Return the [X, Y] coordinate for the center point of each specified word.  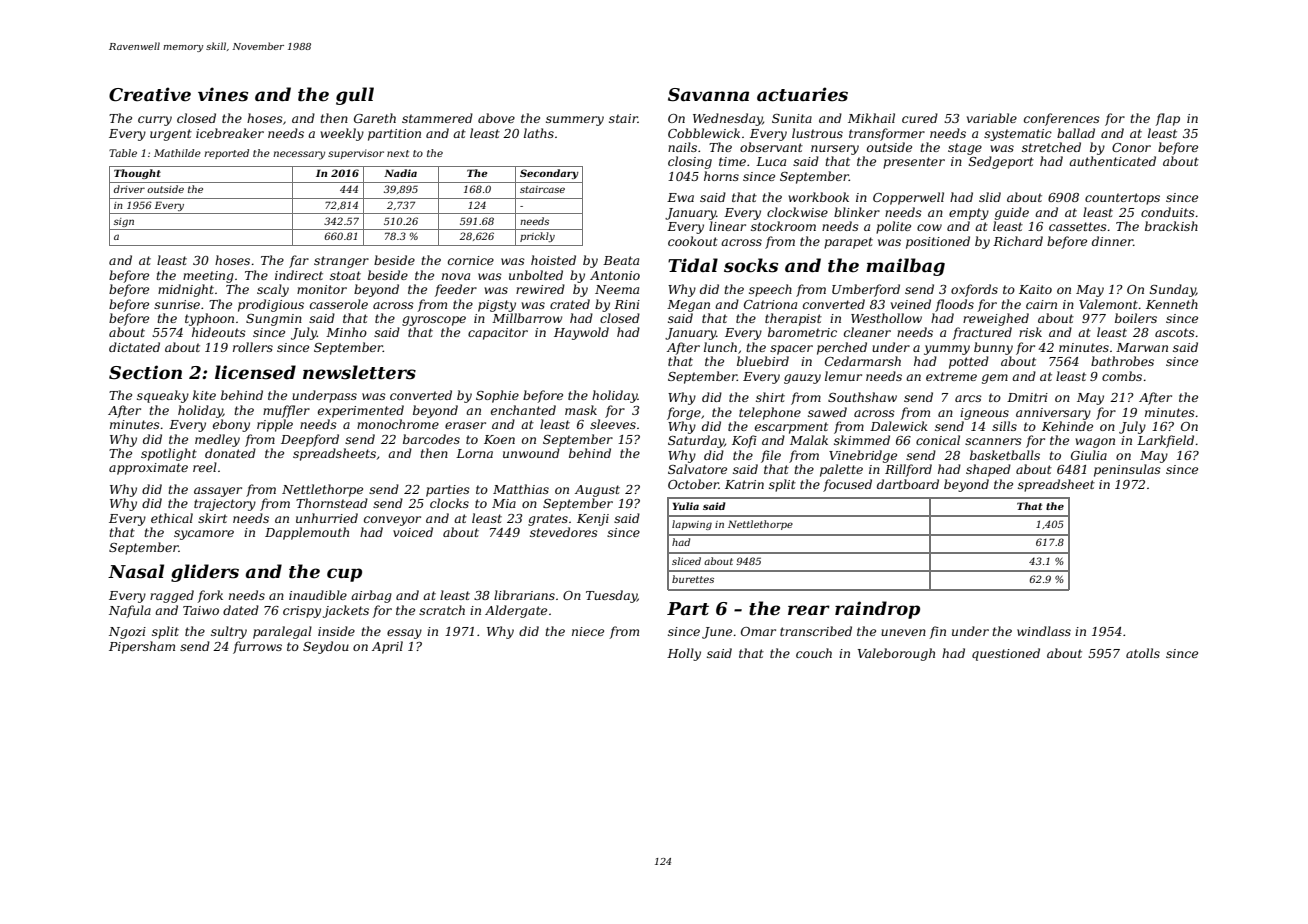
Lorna [474, 453]
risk [1030, 332]
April [387, 647]
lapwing [692, 525]
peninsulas [1127, 470]
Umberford [866, 290]
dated [241, 610]
